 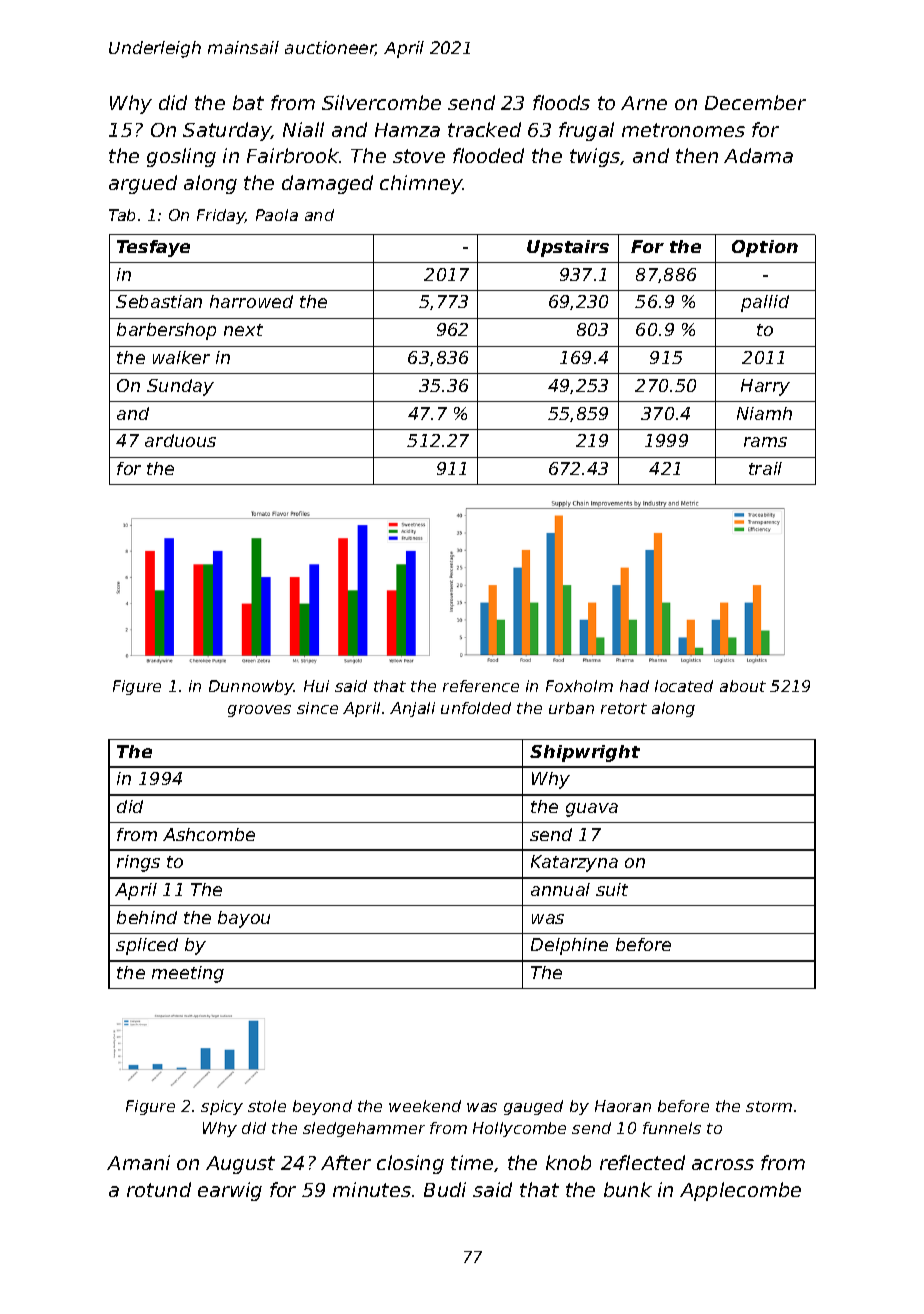 I want to click on argued, so click(x=143, y=184).
